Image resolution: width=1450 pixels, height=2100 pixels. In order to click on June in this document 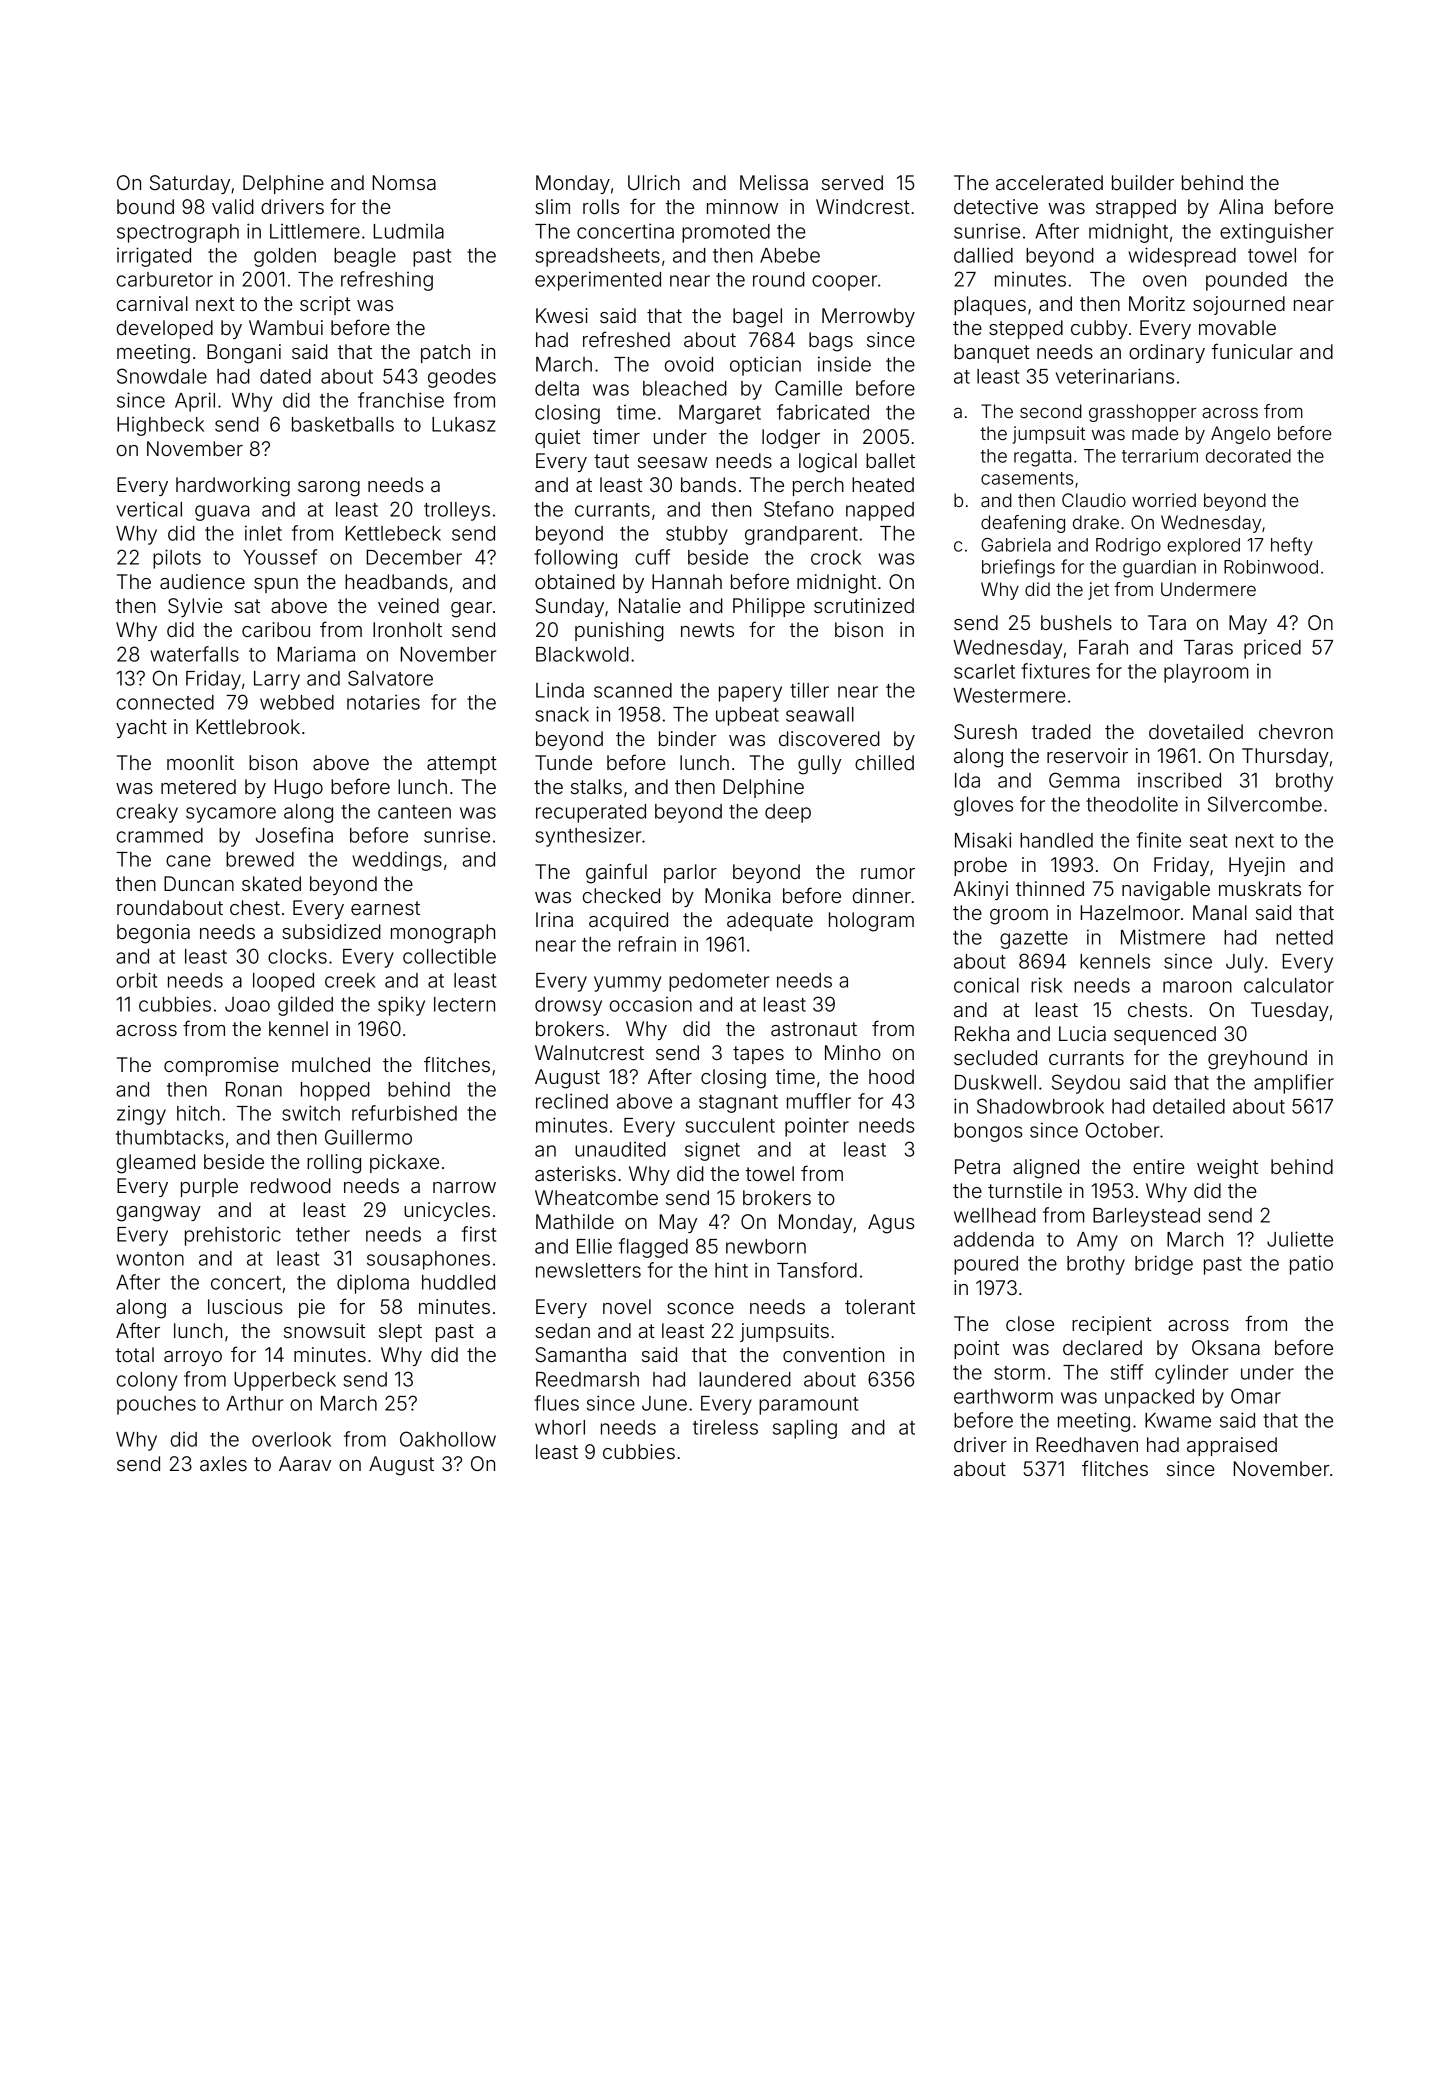, I will do `click(664, 1403)`.
